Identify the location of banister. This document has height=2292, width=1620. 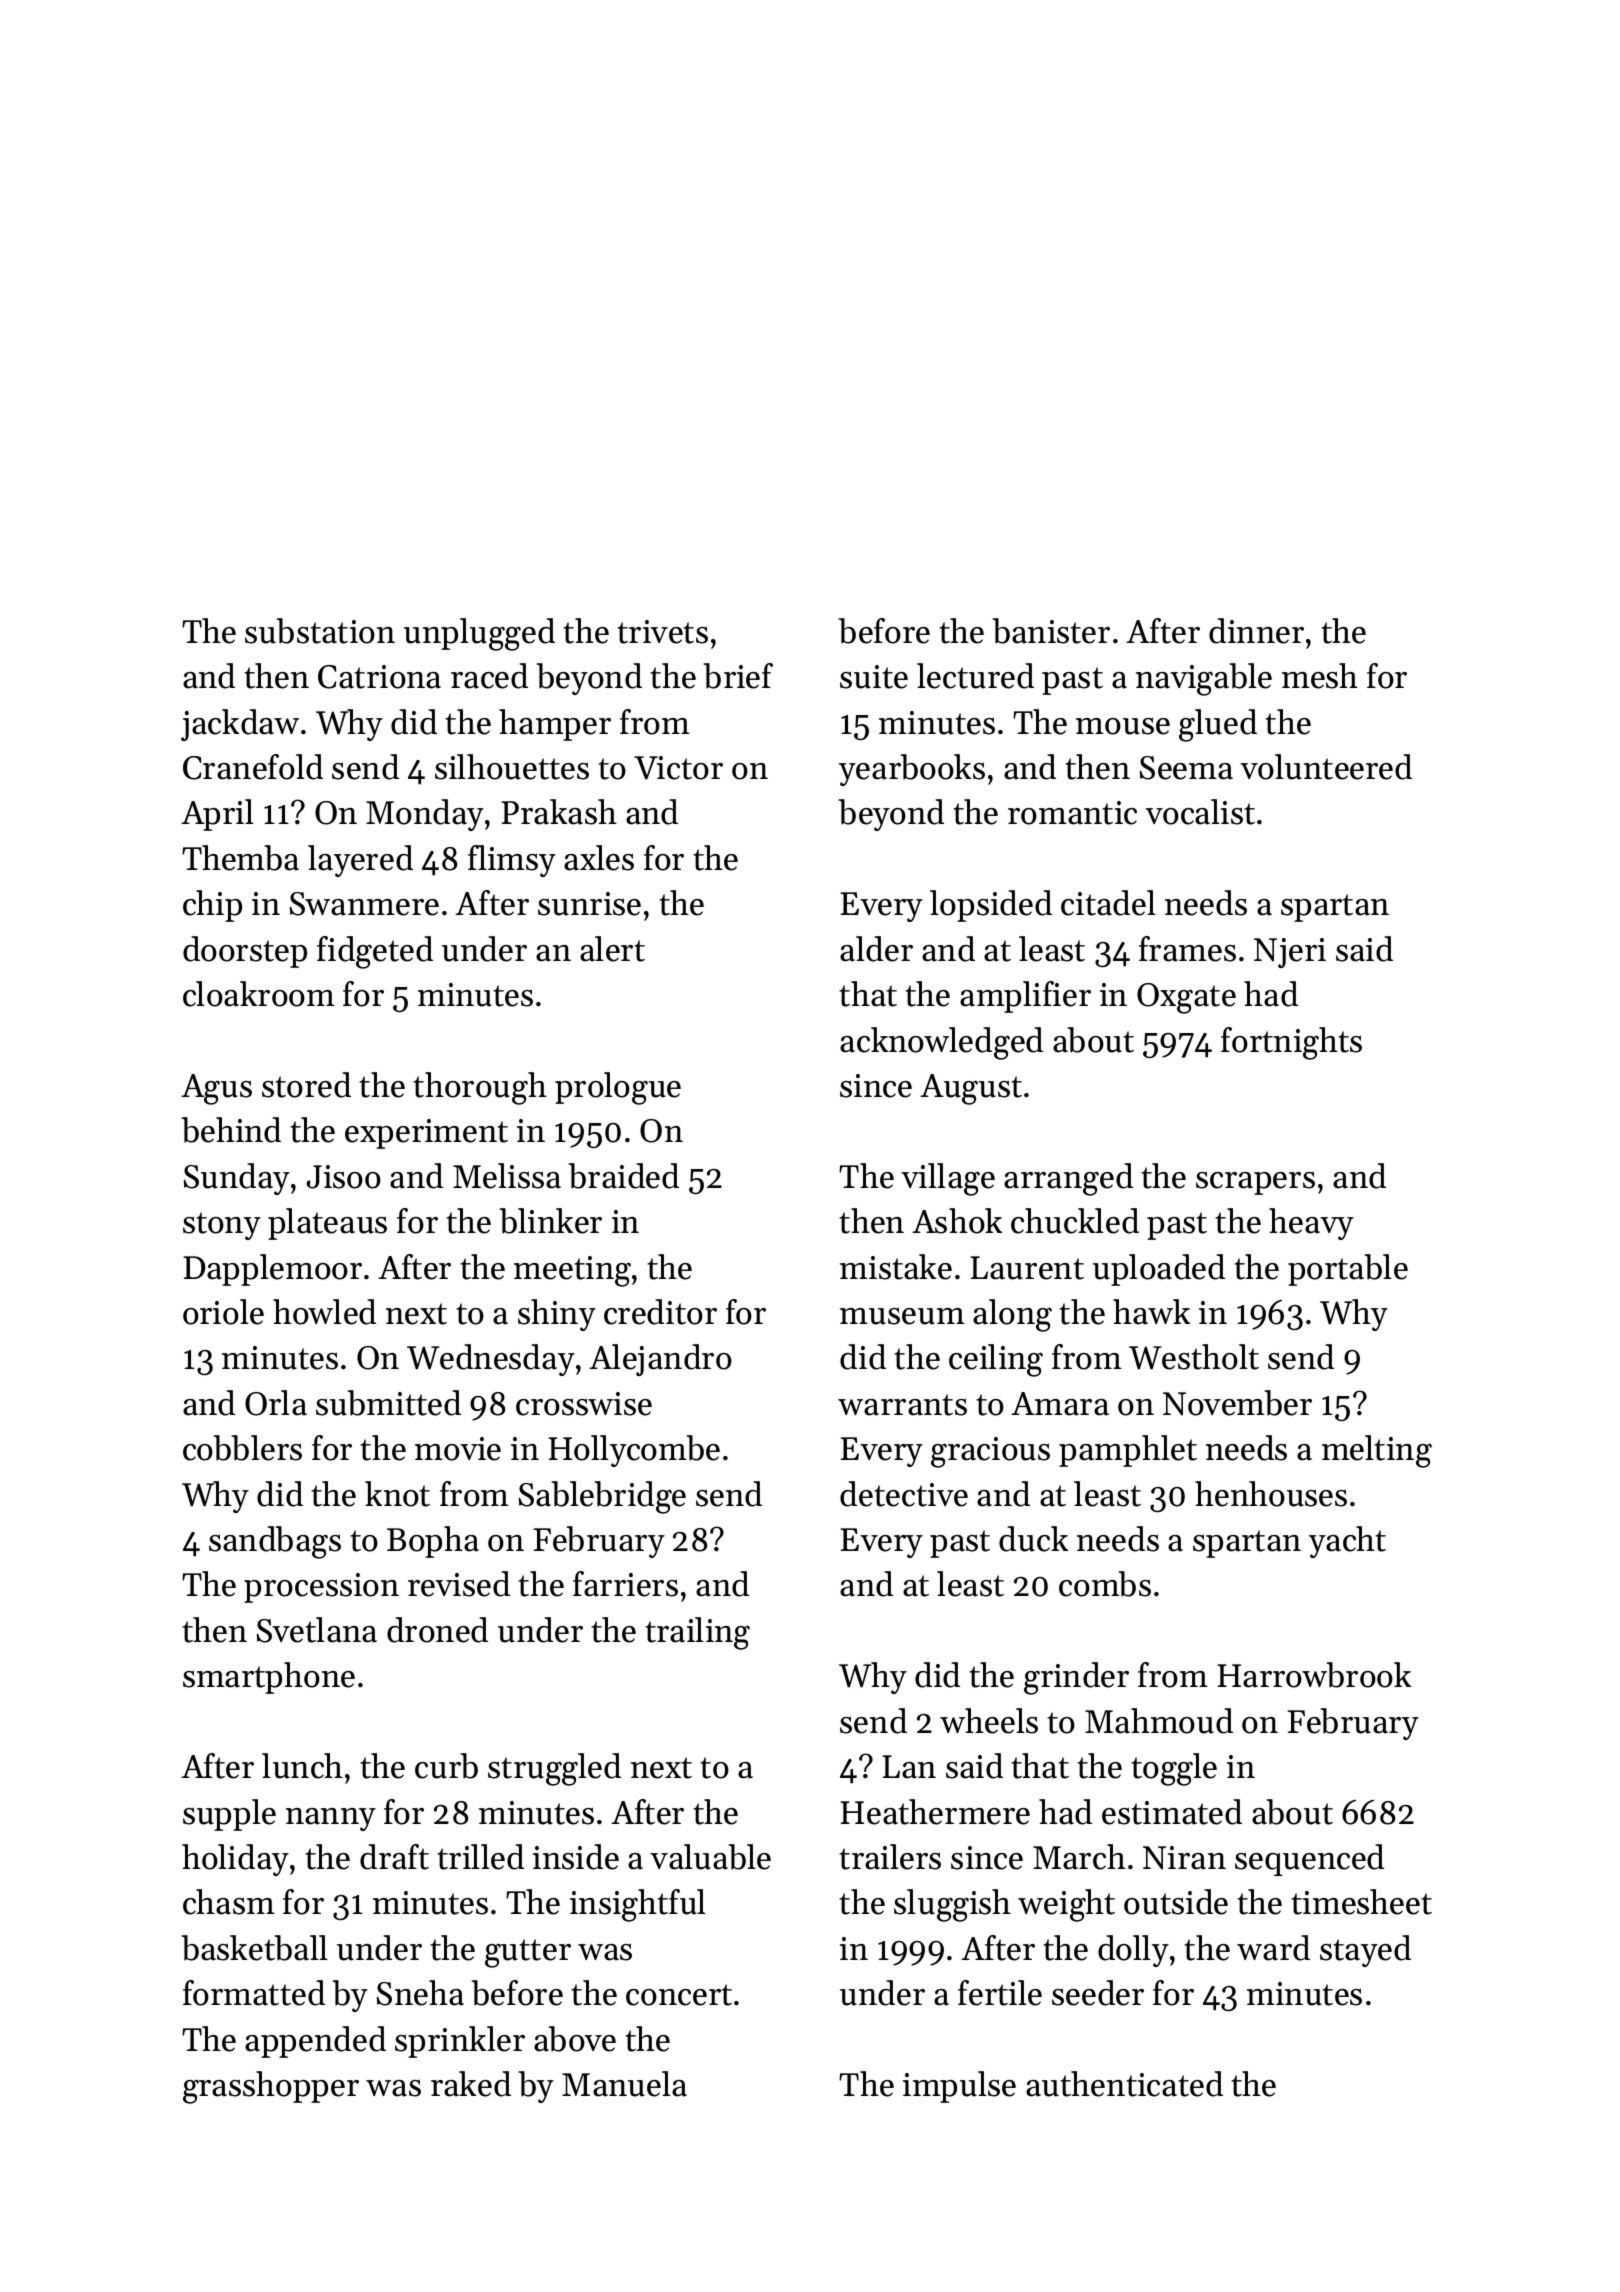
(1051, 631).
